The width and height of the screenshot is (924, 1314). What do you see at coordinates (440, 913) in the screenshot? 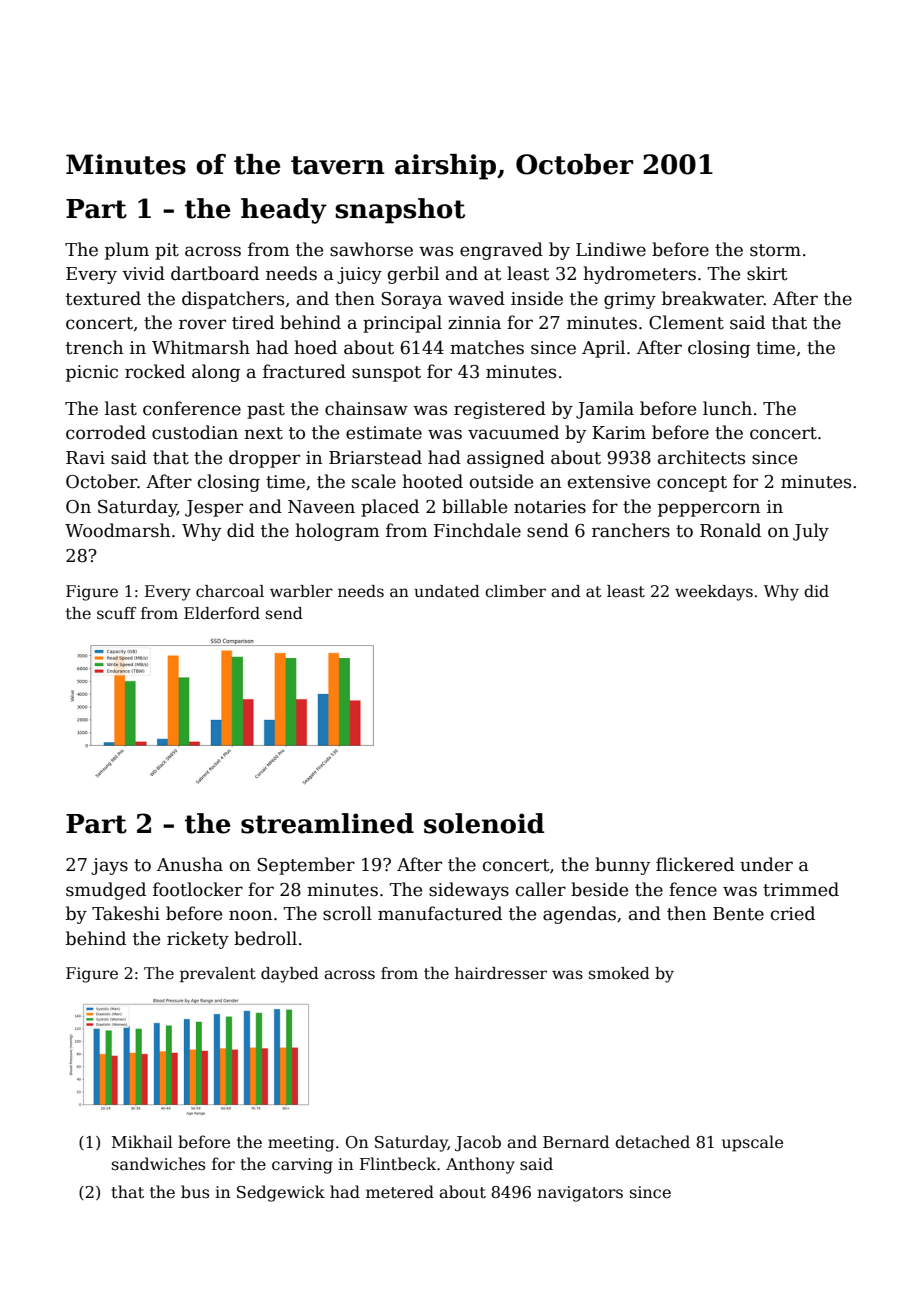
I see `manufactured` at bounding box center [440, 913].
